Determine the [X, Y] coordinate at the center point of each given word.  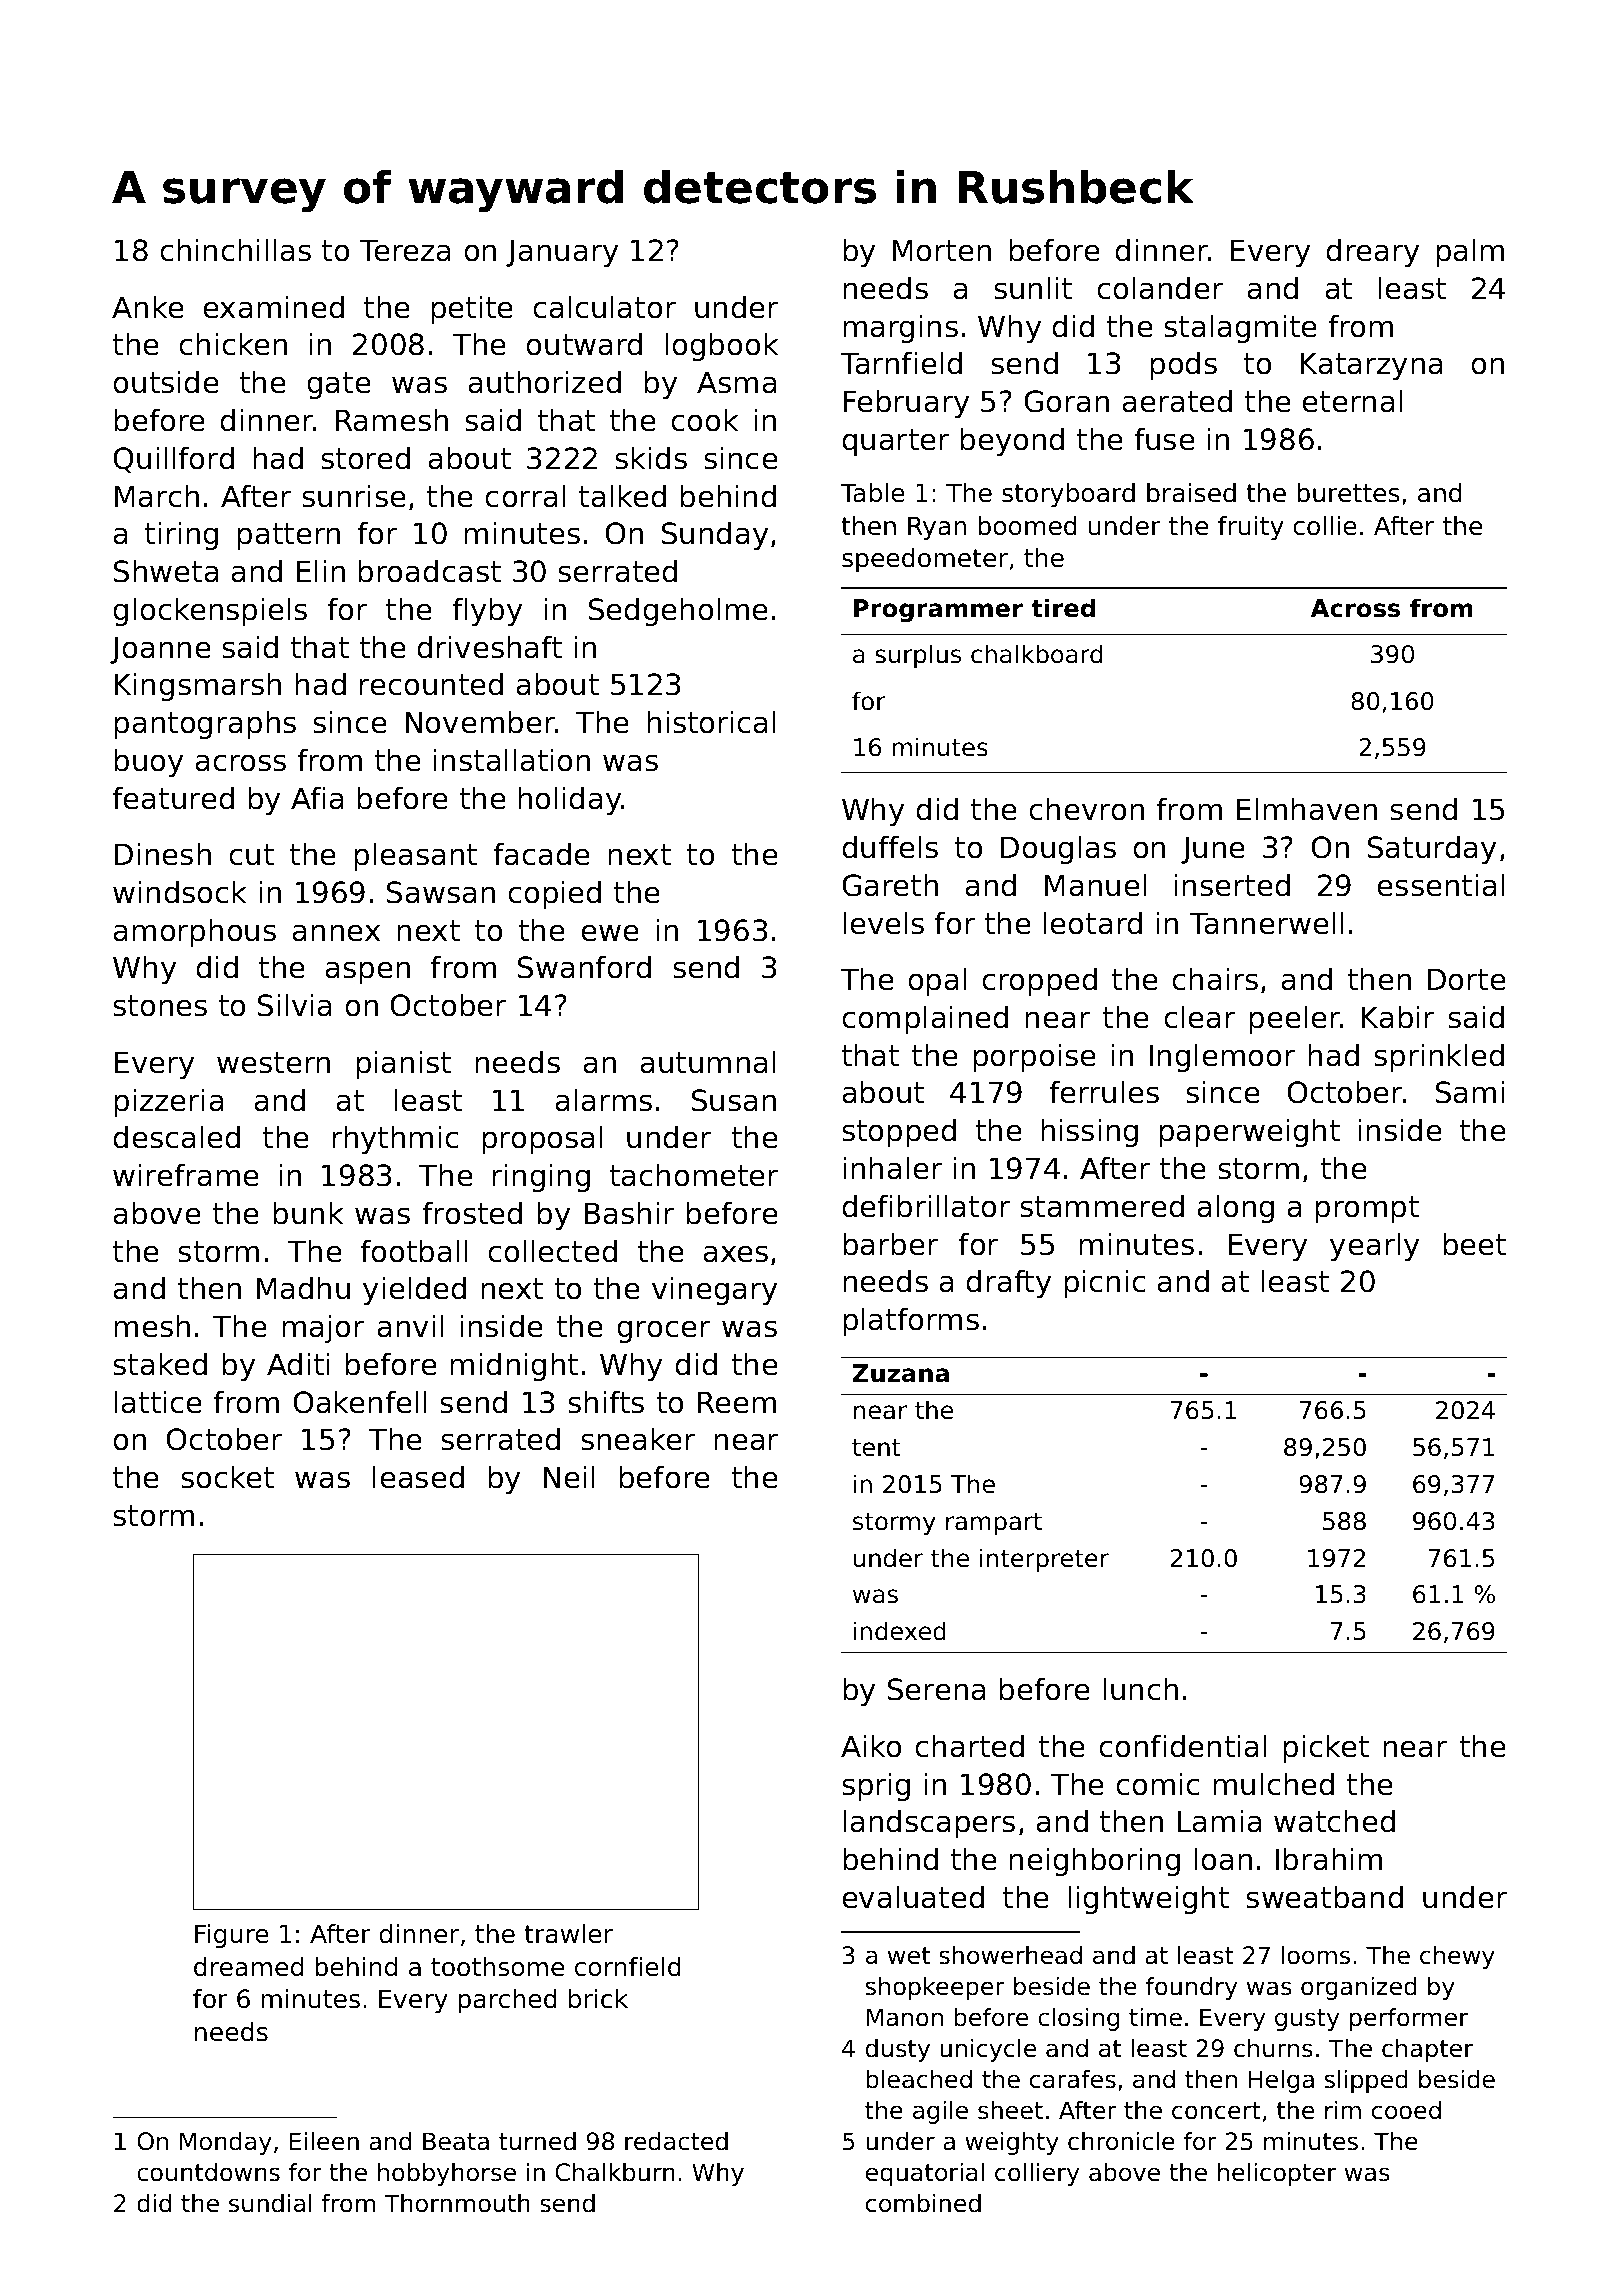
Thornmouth [457, 2203]
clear [1199, 1017]
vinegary [714, 1291]
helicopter [1277, 2174]
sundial [270, 2203]
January [562, 253]
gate [339, 385]
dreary [1372, 253]
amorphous [195, 933]
